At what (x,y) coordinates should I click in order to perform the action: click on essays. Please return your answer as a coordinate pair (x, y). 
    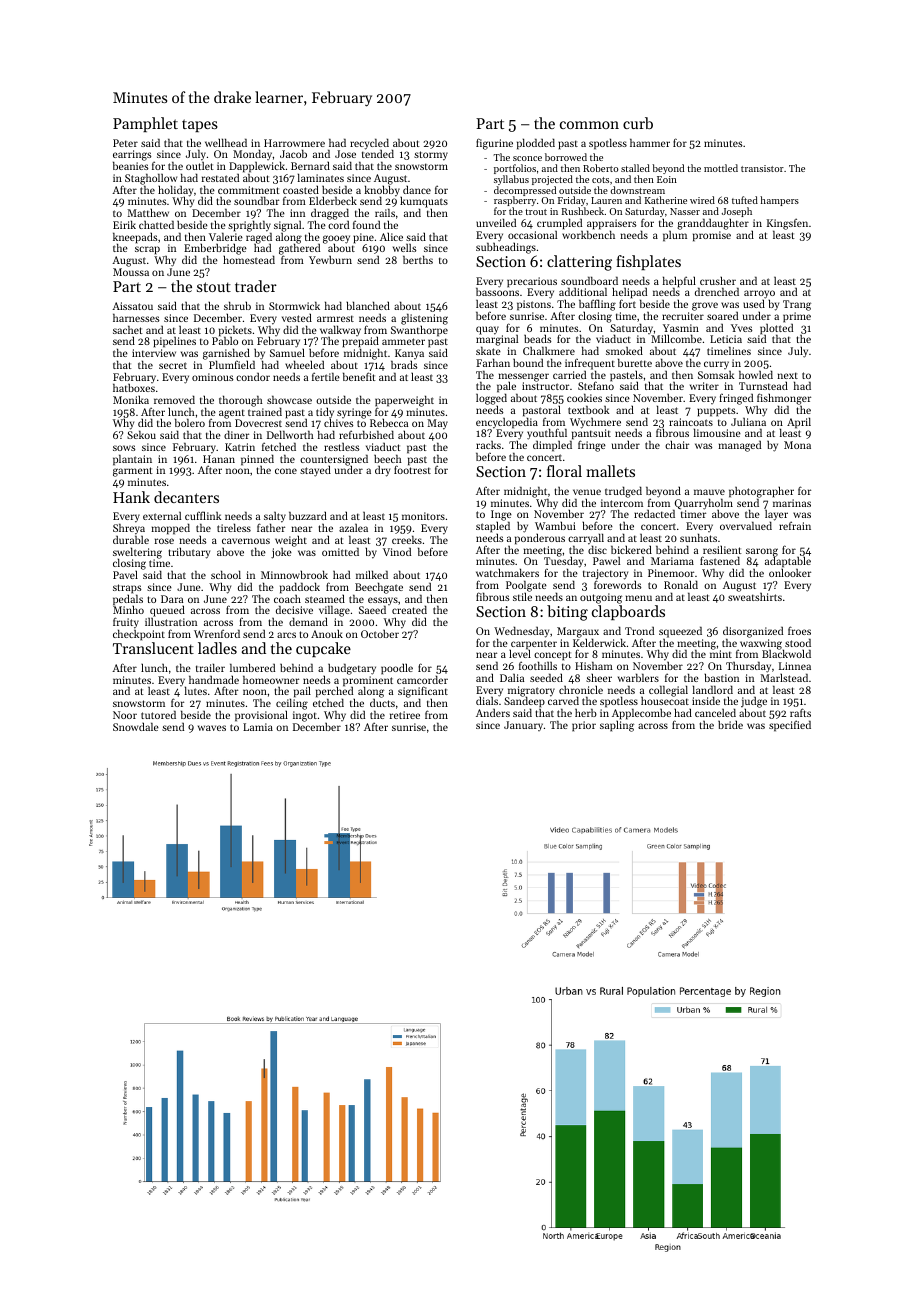
    Looking at the image, I should click on (383, 601).
